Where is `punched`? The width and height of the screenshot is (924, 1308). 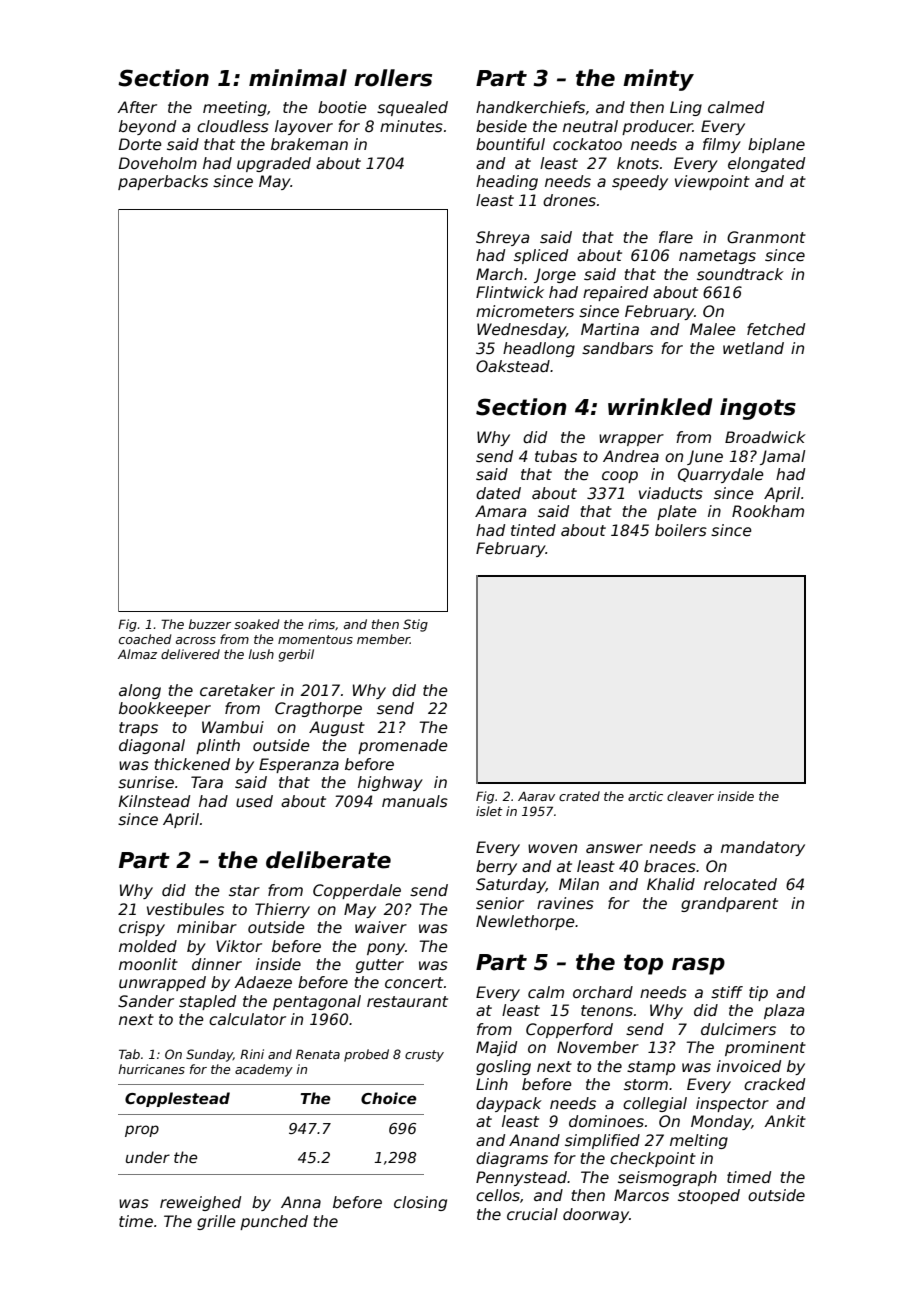 punched is located at coordinates (274, 1222).
